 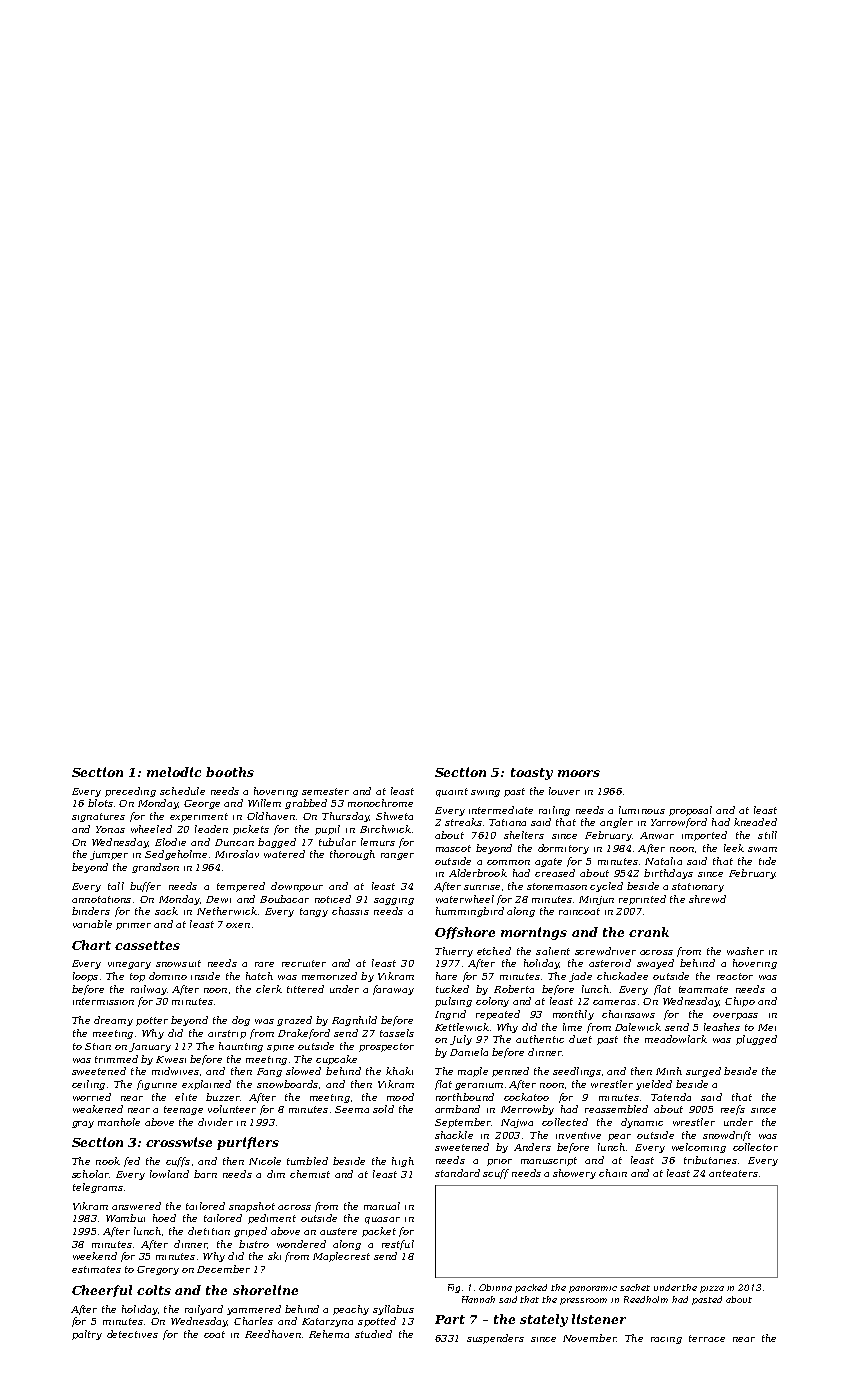 What do you see at coordinates (733, 1173) in the screenshot?
I see `anteaters` at bounding box center [733, 1173].
